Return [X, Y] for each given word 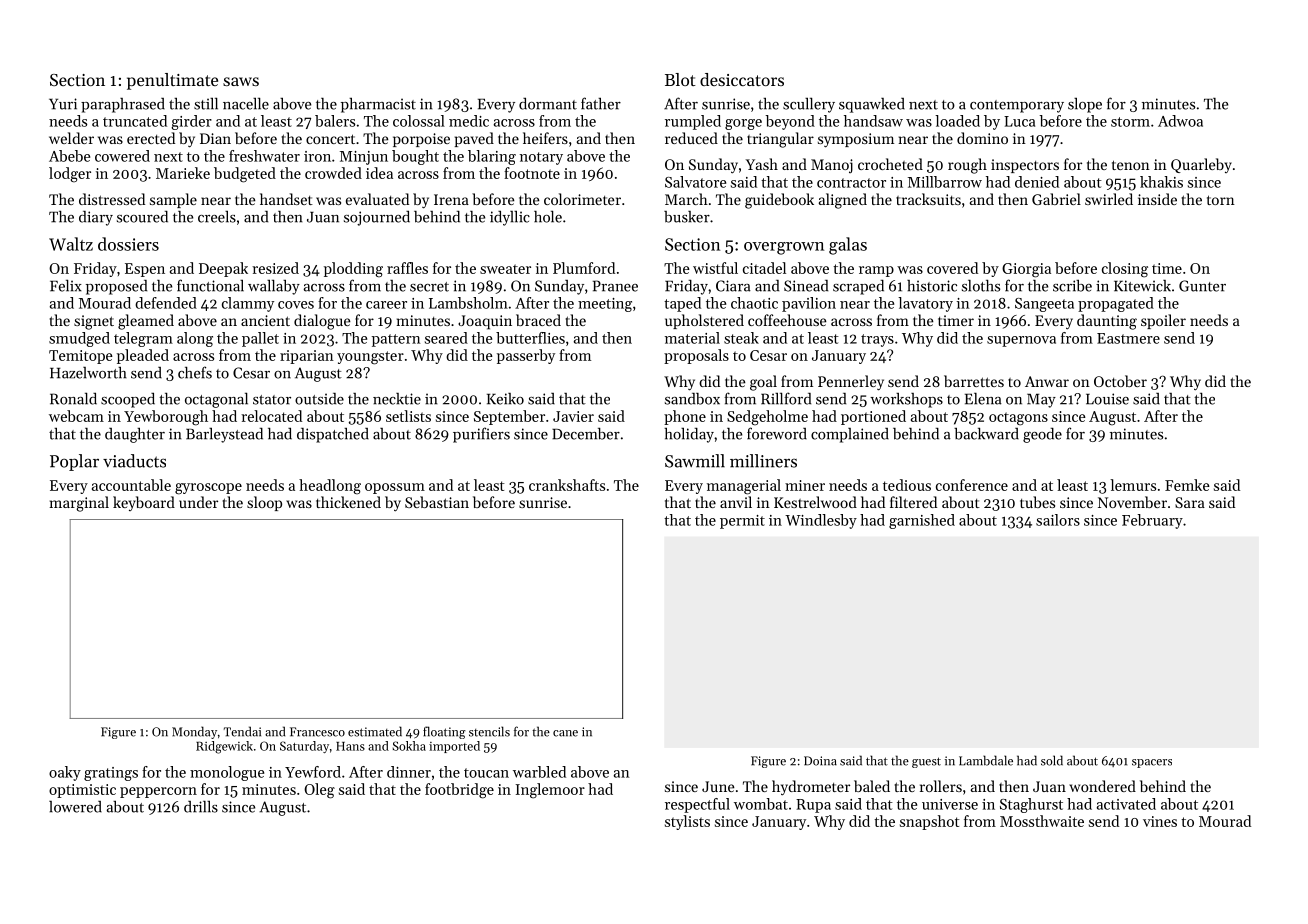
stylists [687, 822]
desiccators [742, 79]
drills [201, 806]
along [195, 339]
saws [241, 81]
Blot [680, 79]
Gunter [1202, 286]
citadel [764, 268]
